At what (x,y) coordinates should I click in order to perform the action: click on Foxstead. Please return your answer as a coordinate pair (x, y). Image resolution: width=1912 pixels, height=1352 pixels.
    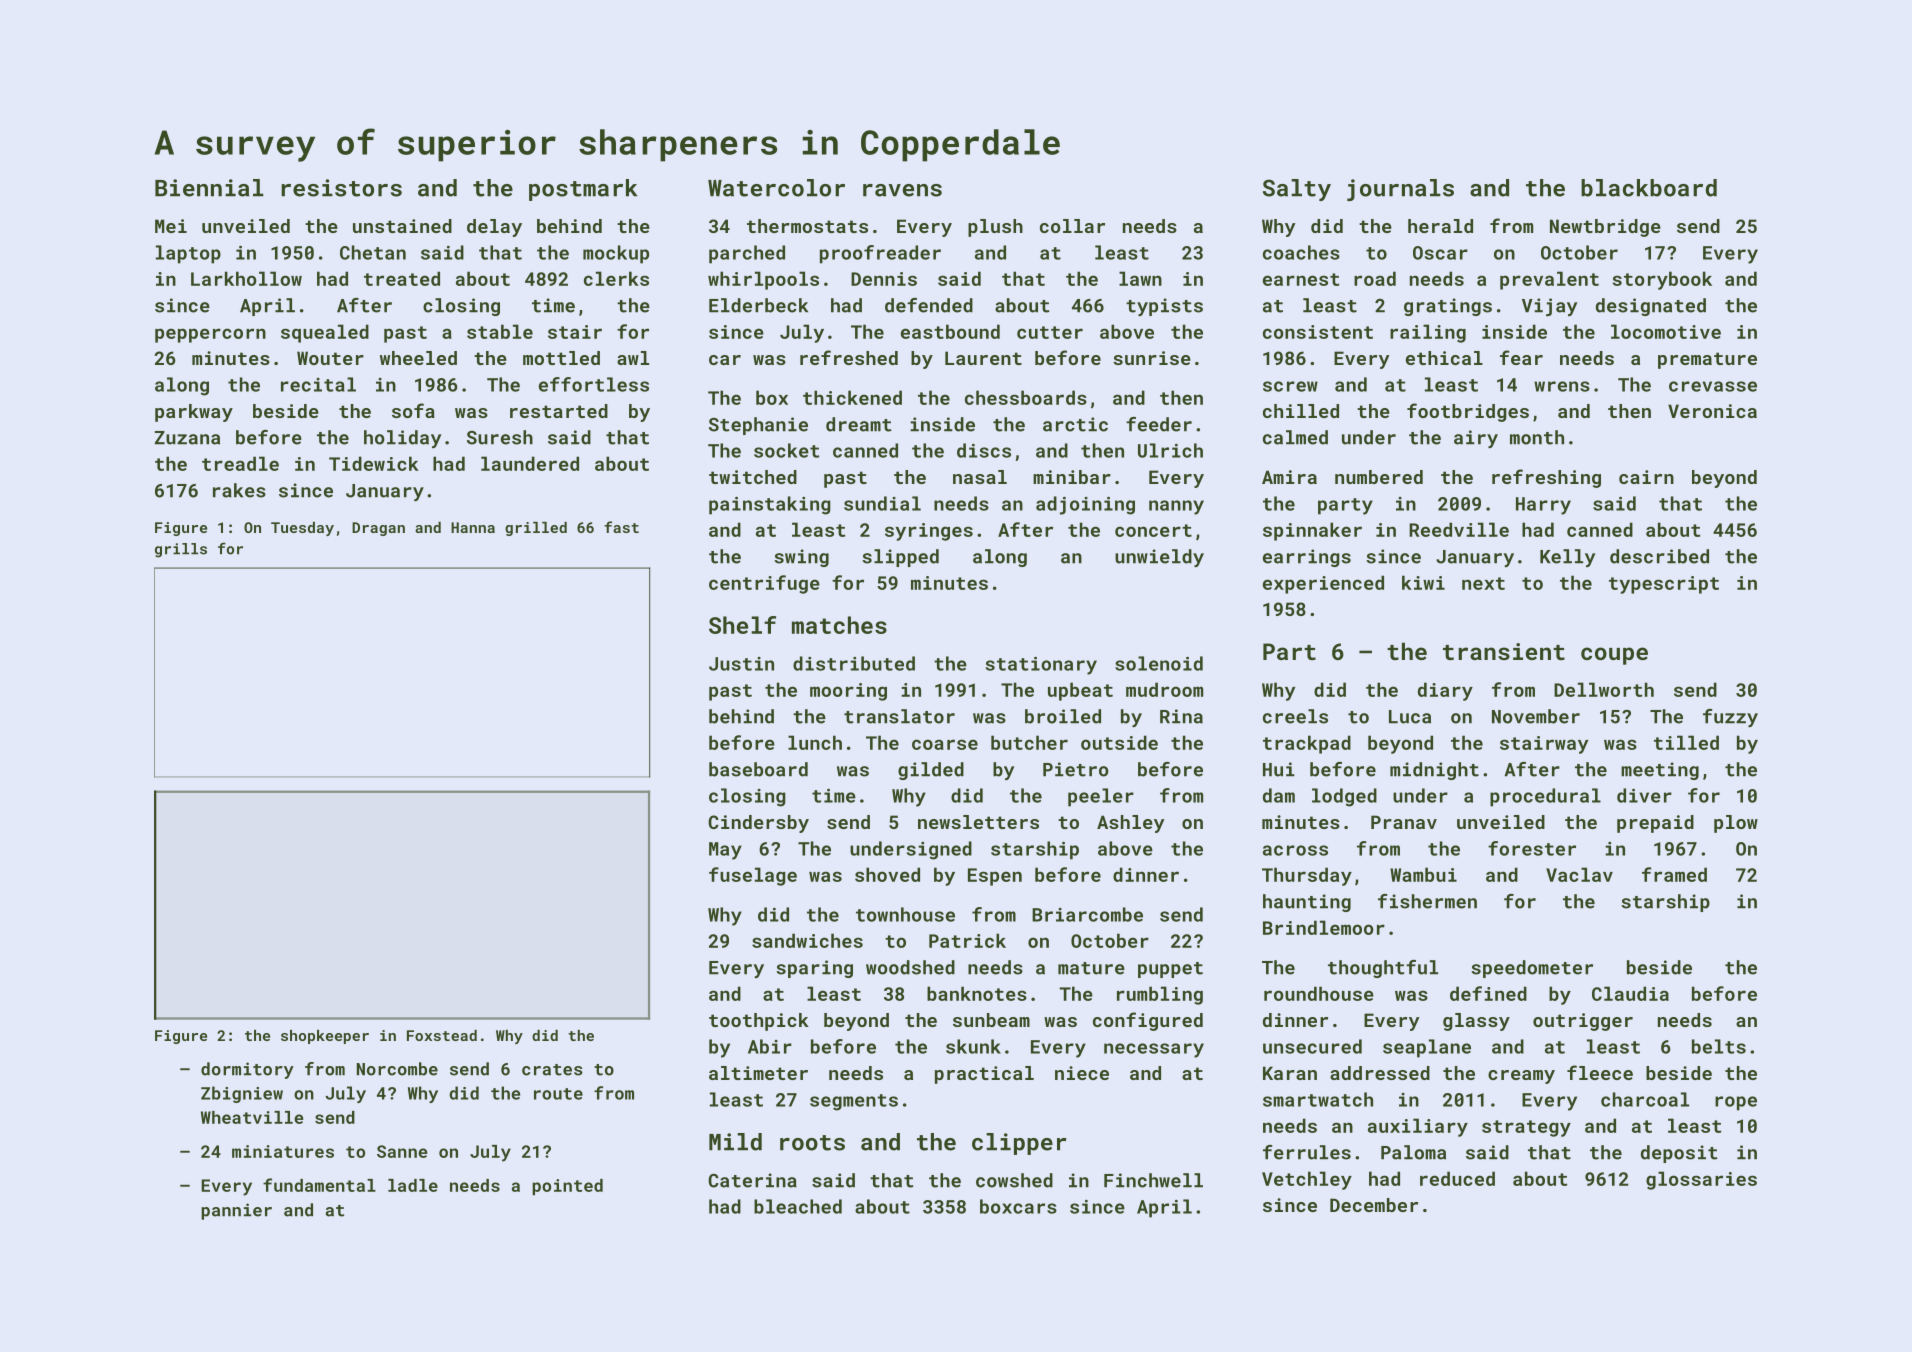
    Looking at the image, I should click on (442, 1035).
